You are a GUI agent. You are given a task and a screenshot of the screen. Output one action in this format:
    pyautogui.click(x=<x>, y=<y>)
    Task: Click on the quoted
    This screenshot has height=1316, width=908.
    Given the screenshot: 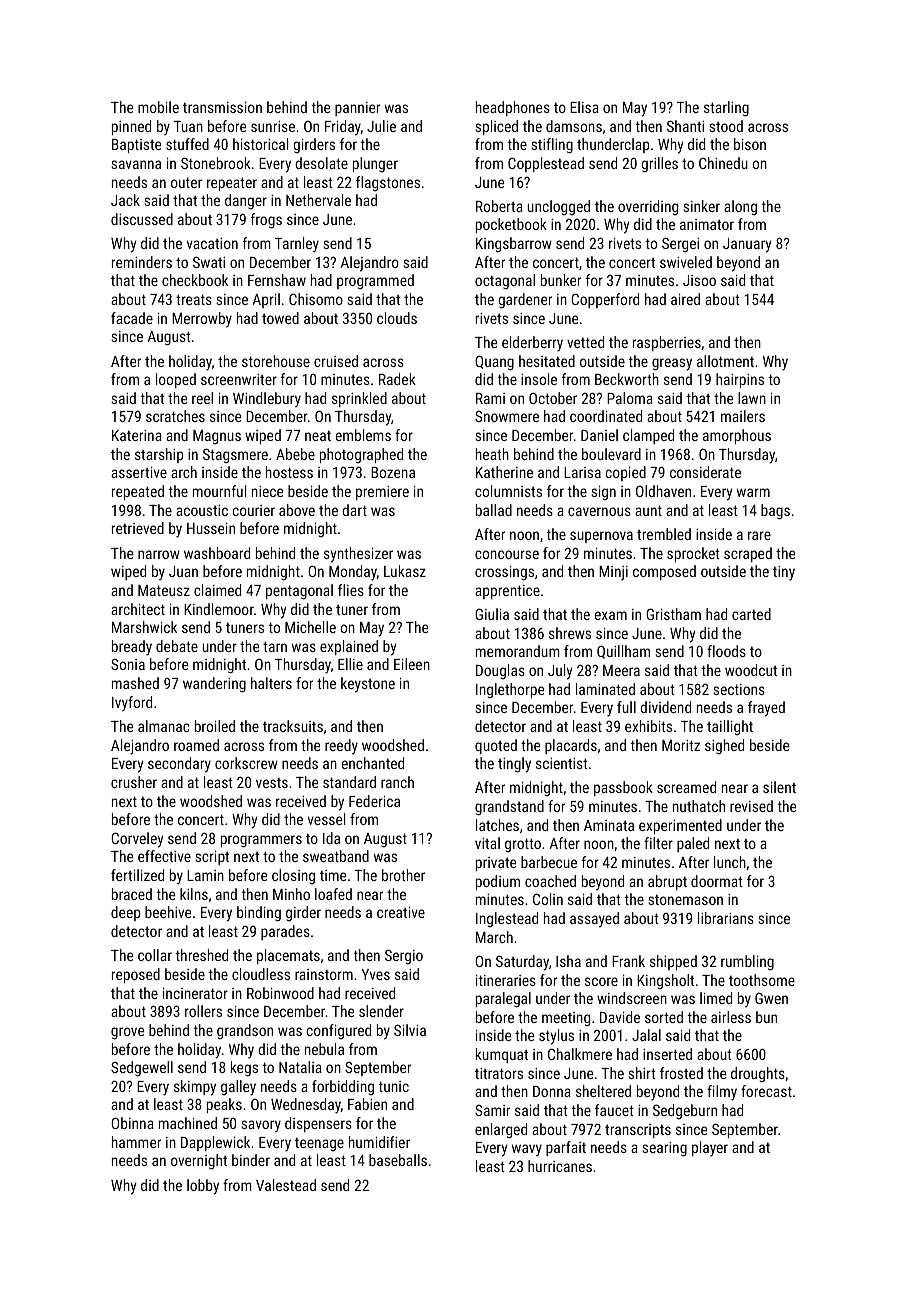 What is the action you would take?
    pyautogui.click(x=496, y=746)
